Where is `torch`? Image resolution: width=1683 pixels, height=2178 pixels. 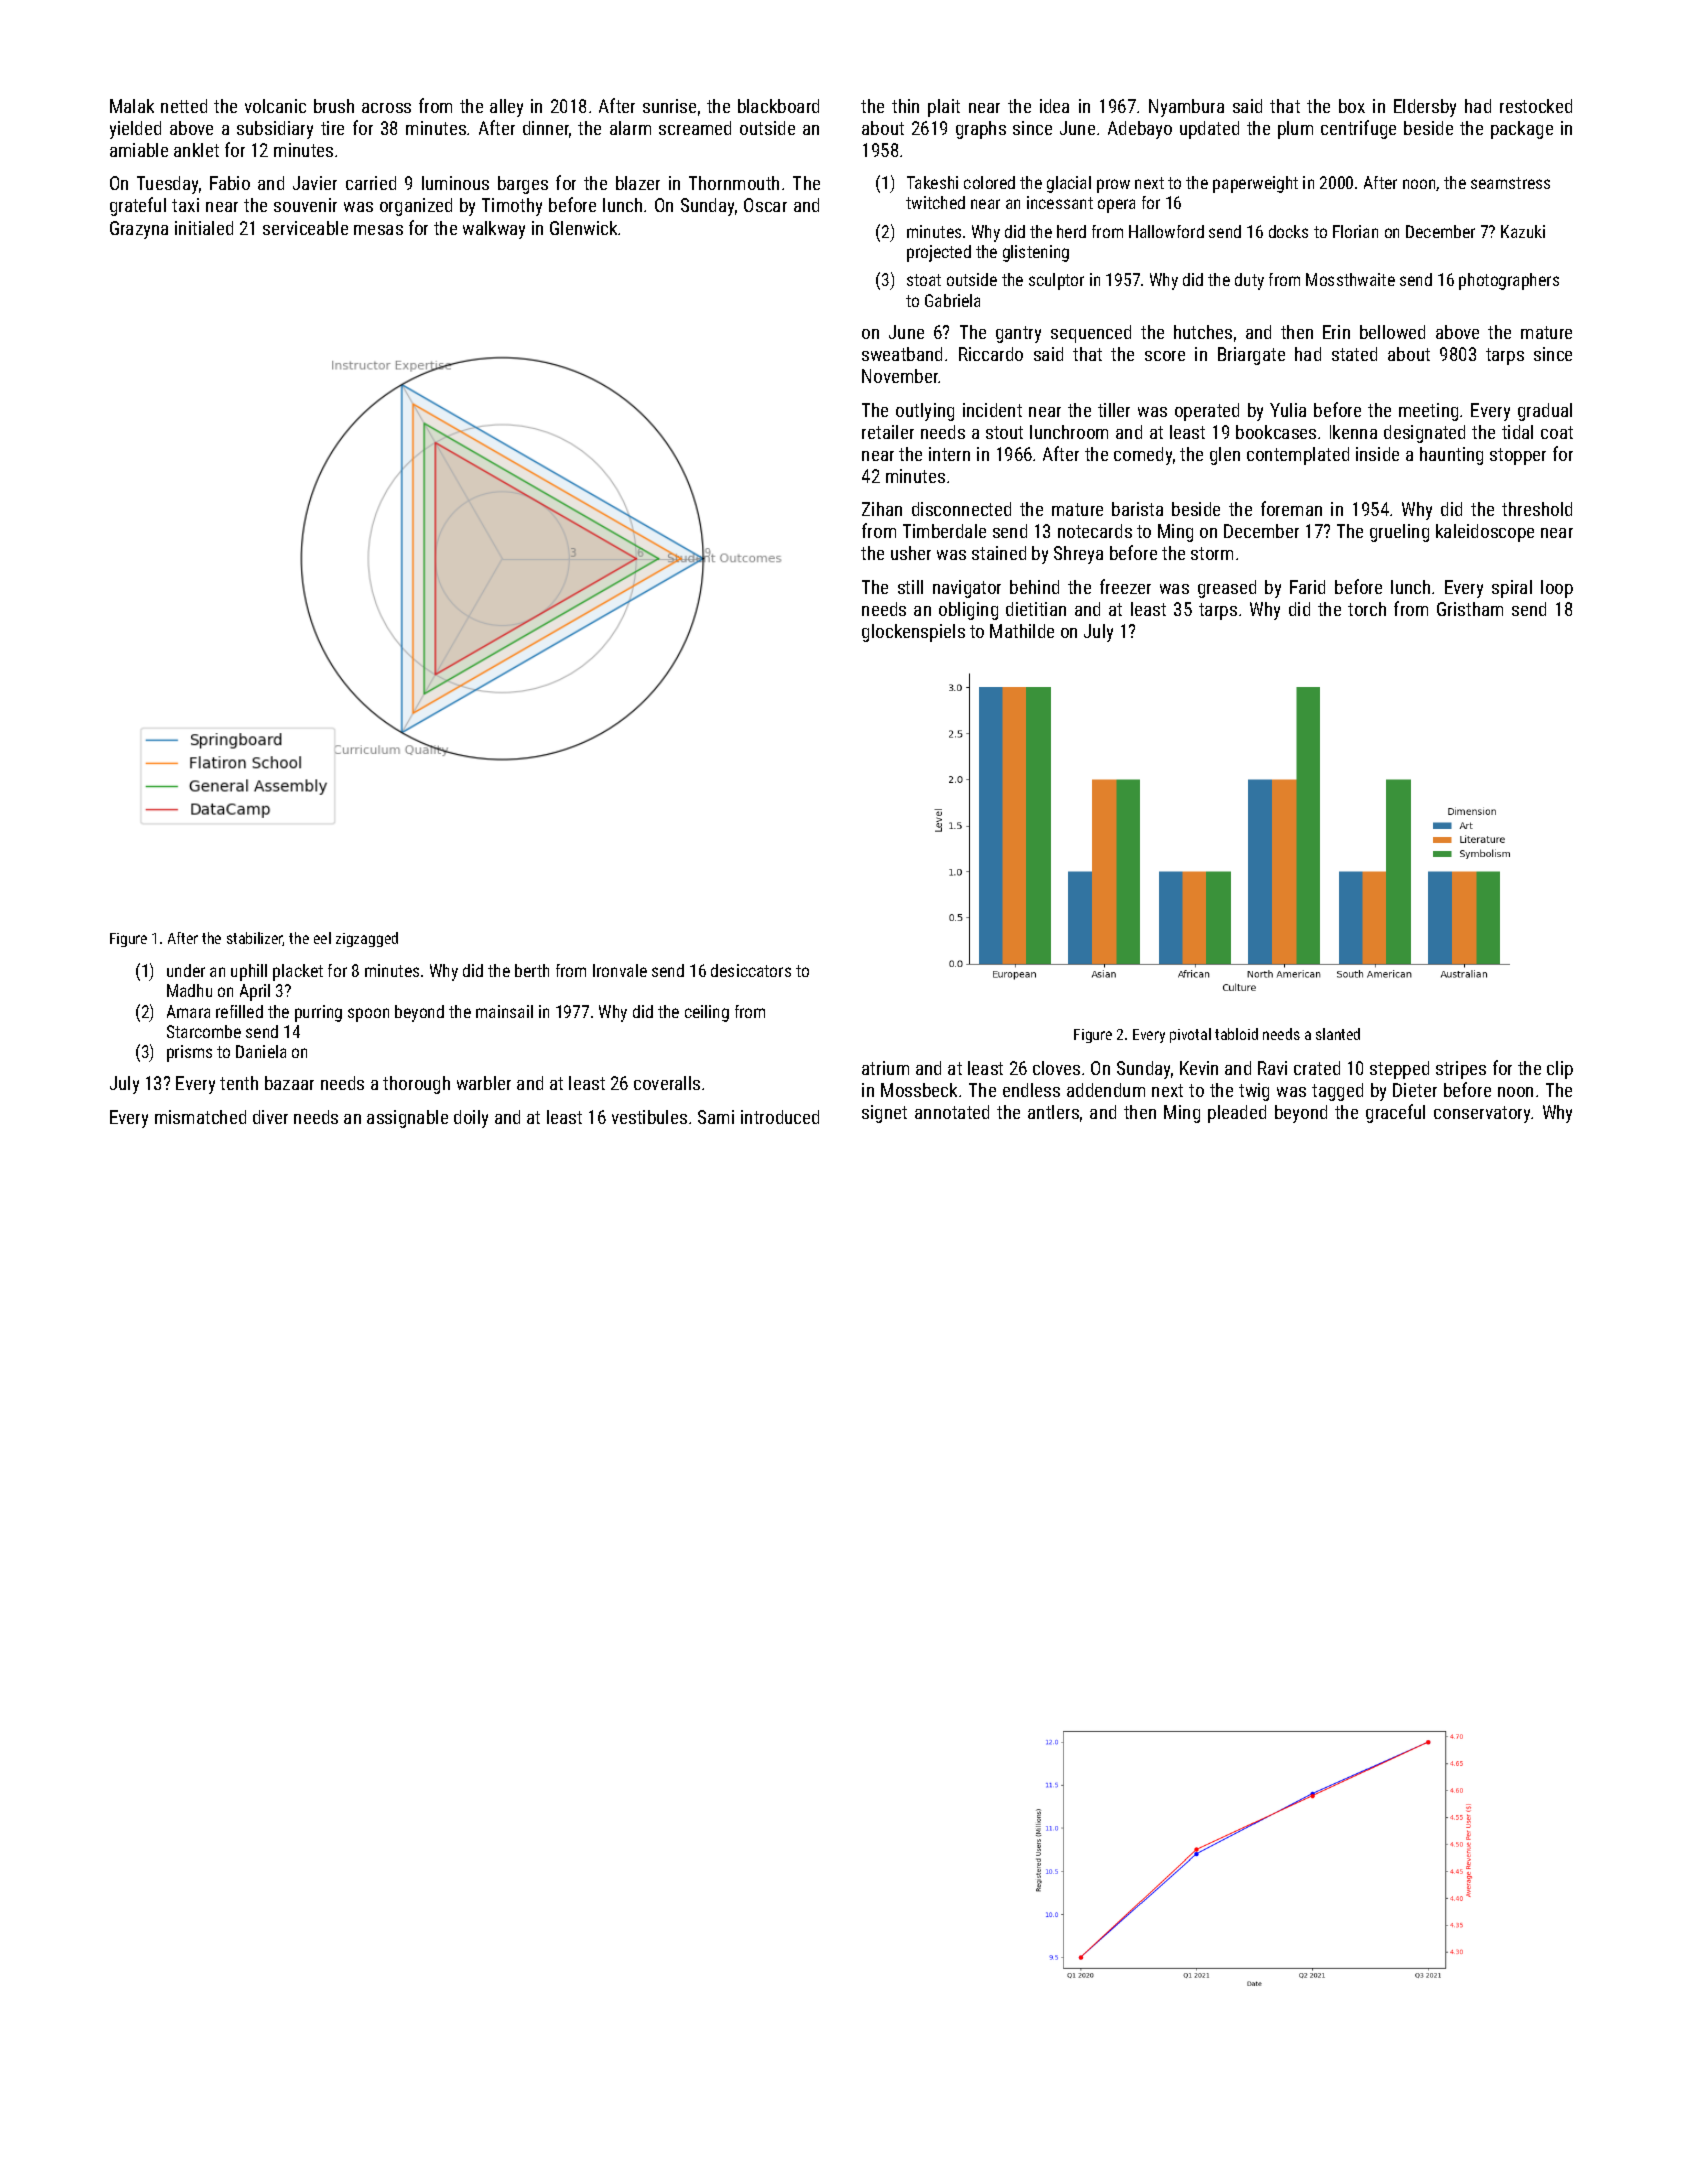
torch is located at coordinates (1367, 609).
